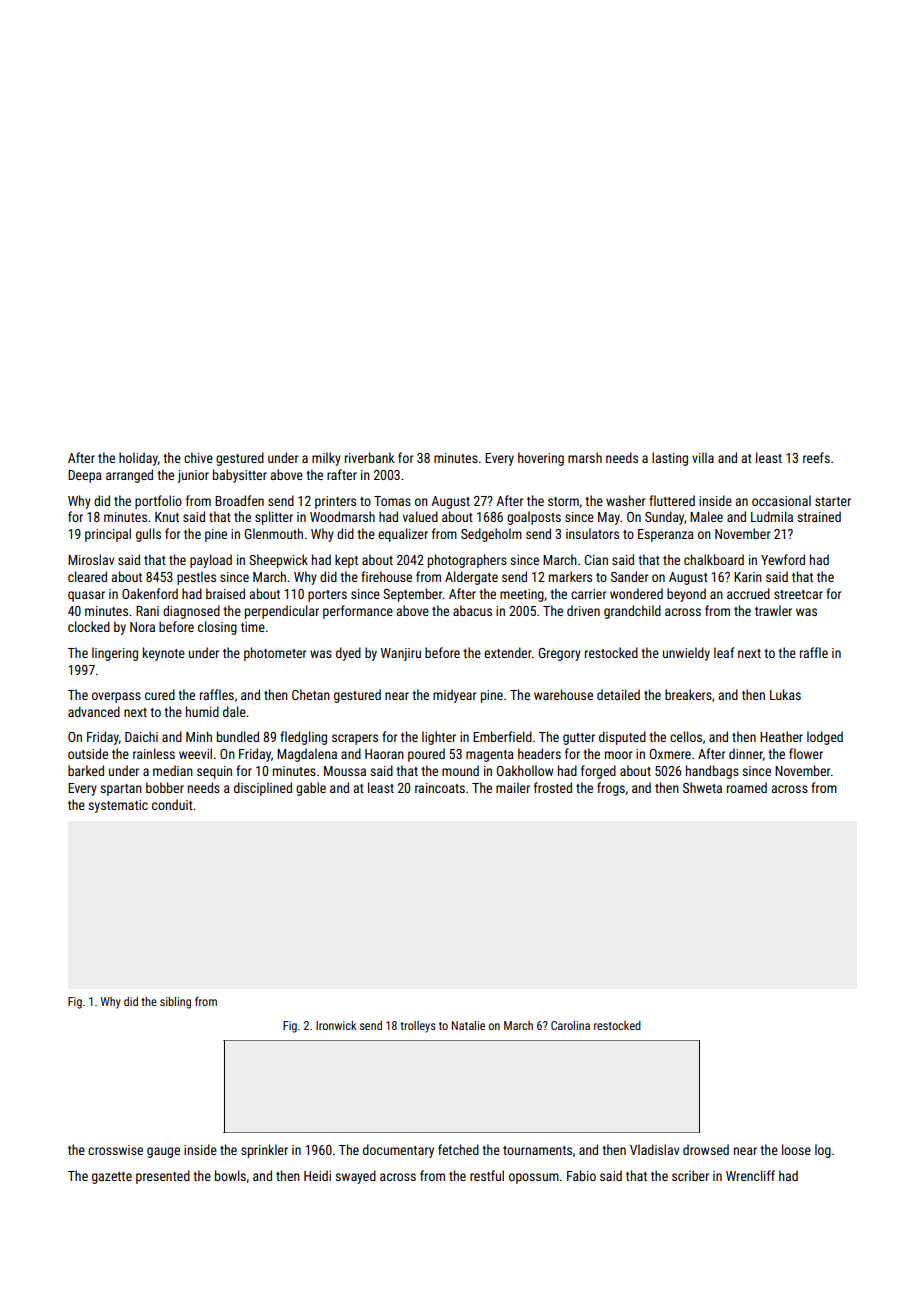 The image size is (924, 1308). What do you see at coordinates (311, 789) in the screenshot?
I see `gable` at bounding box center [311, 789].
